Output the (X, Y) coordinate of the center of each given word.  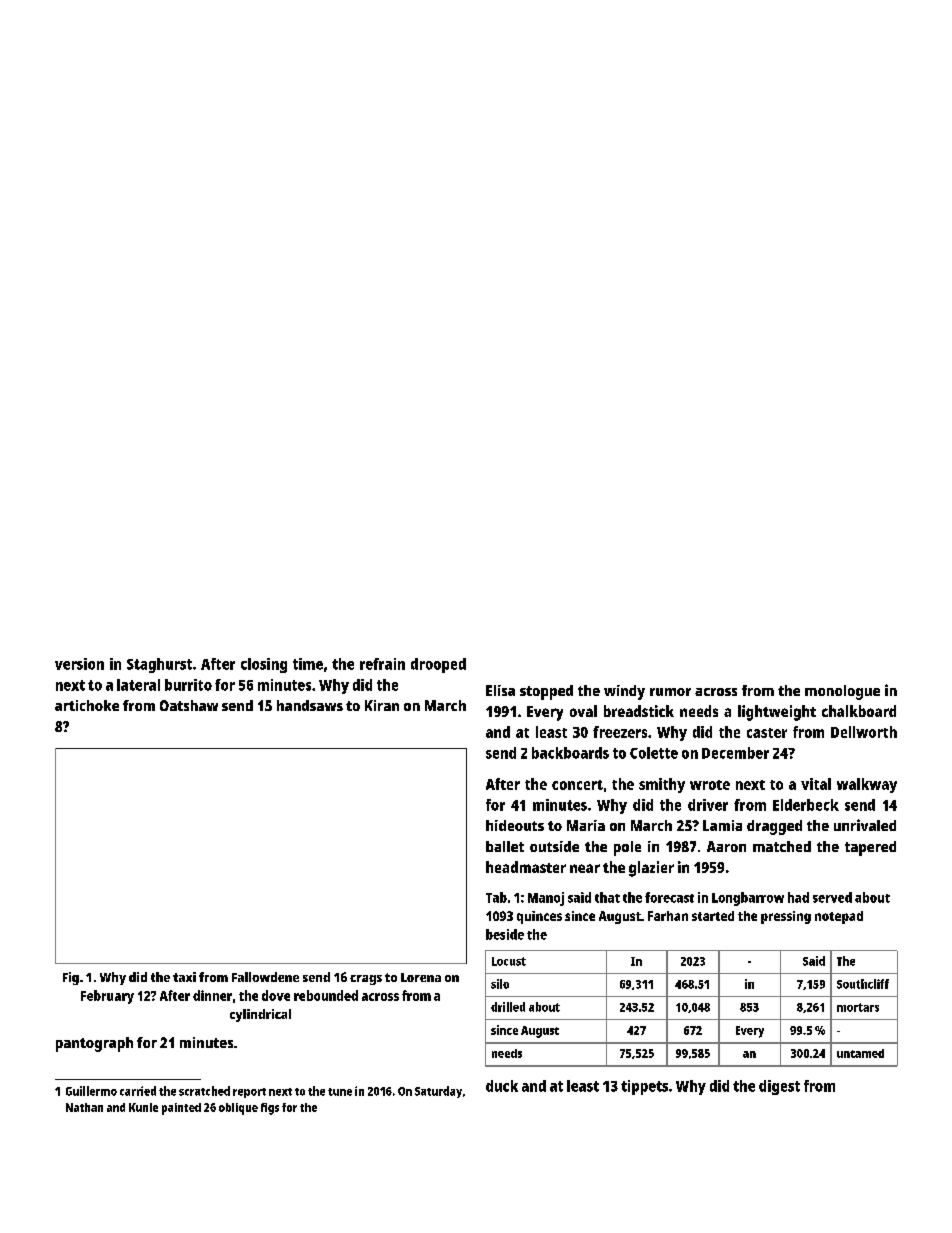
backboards (570, 753)
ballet (505, 846)
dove (276, 995)
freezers (620, 732)
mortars (858, 1007)
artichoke (87, 705)
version (79, 664)
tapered (870, 848)
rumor (670, 692)
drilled (508, 1007)
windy (624, 692)
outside (554, 846)
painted (181, 1109)
